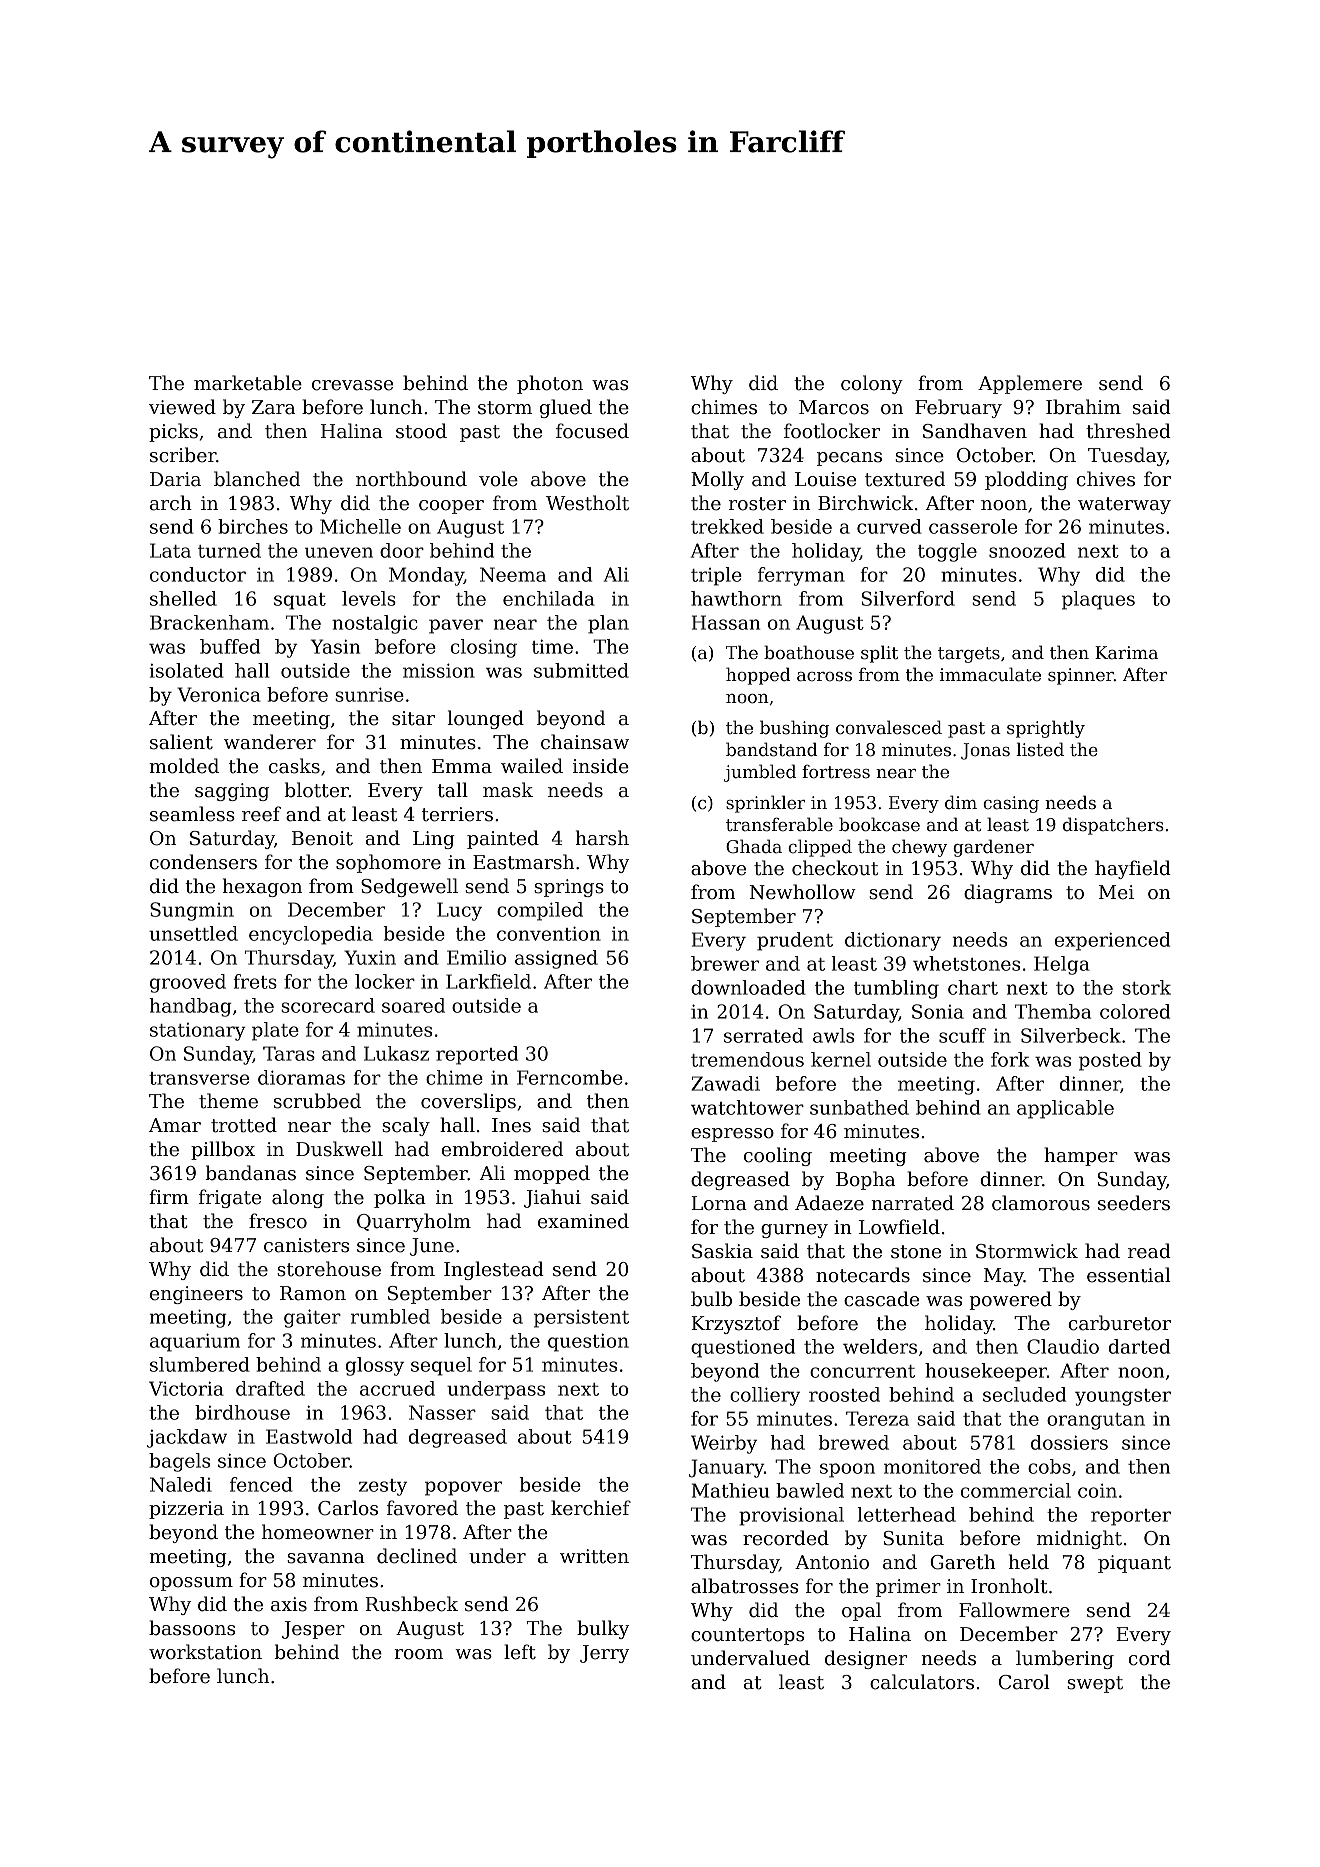 Image resolution: width=1320 pixels, height=1867 pixels. What do you see at coordinates (348, 1508) in the screenshot?
I see `Carlos` at bounding box center [348, 1508].
